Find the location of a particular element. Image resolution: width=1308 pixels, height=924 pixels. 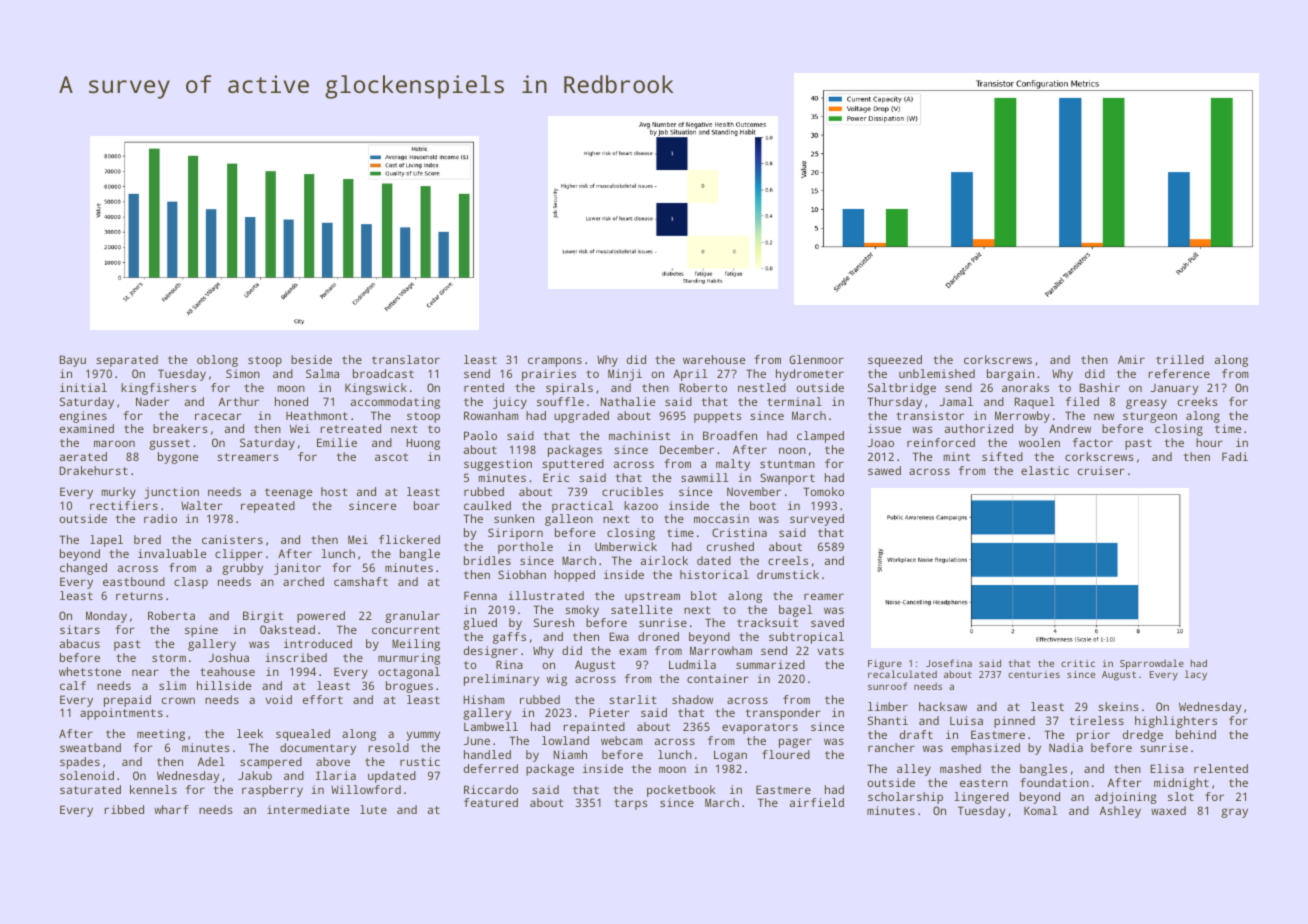

bridles is located at coordinates (487, 560).
